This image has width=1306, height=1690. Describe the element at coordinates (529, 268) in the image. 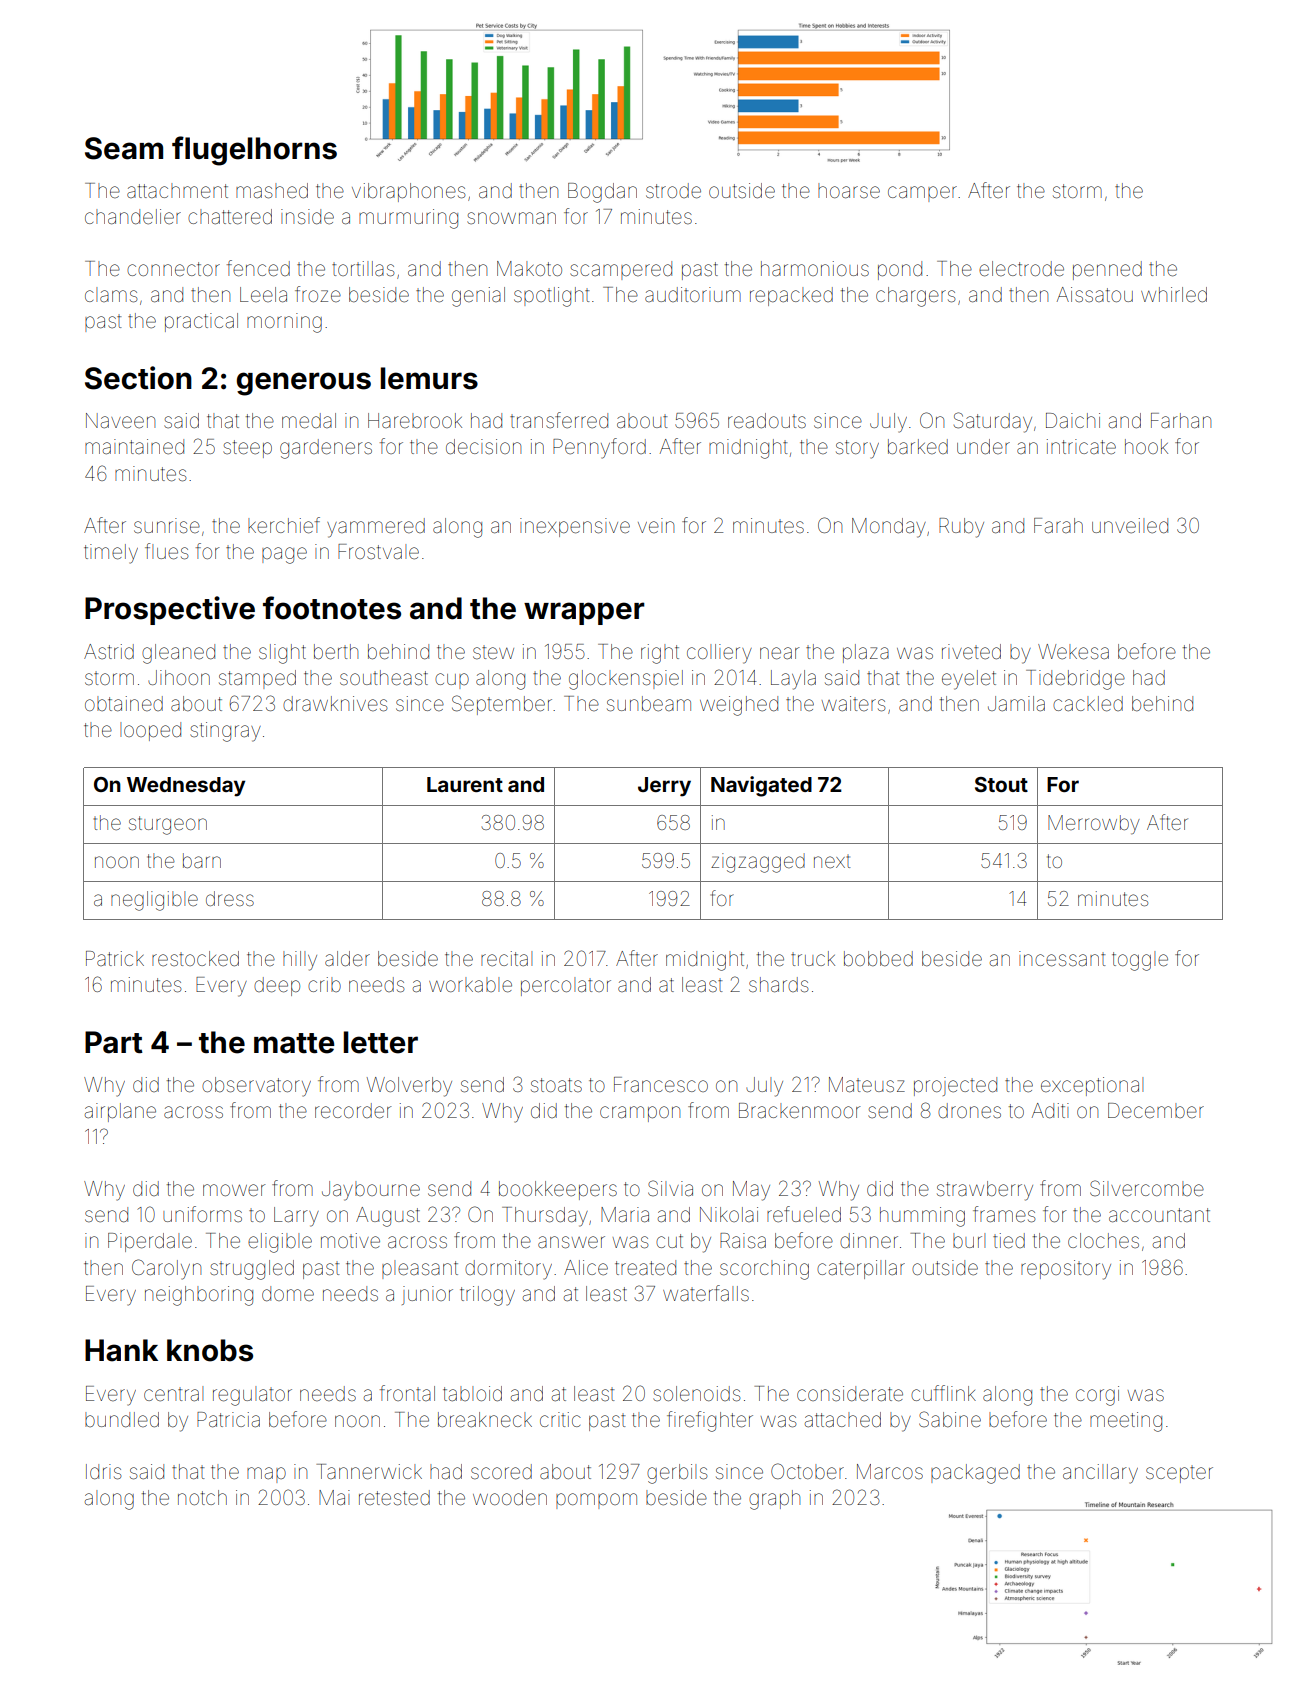

I see `Makoto` at that location.
